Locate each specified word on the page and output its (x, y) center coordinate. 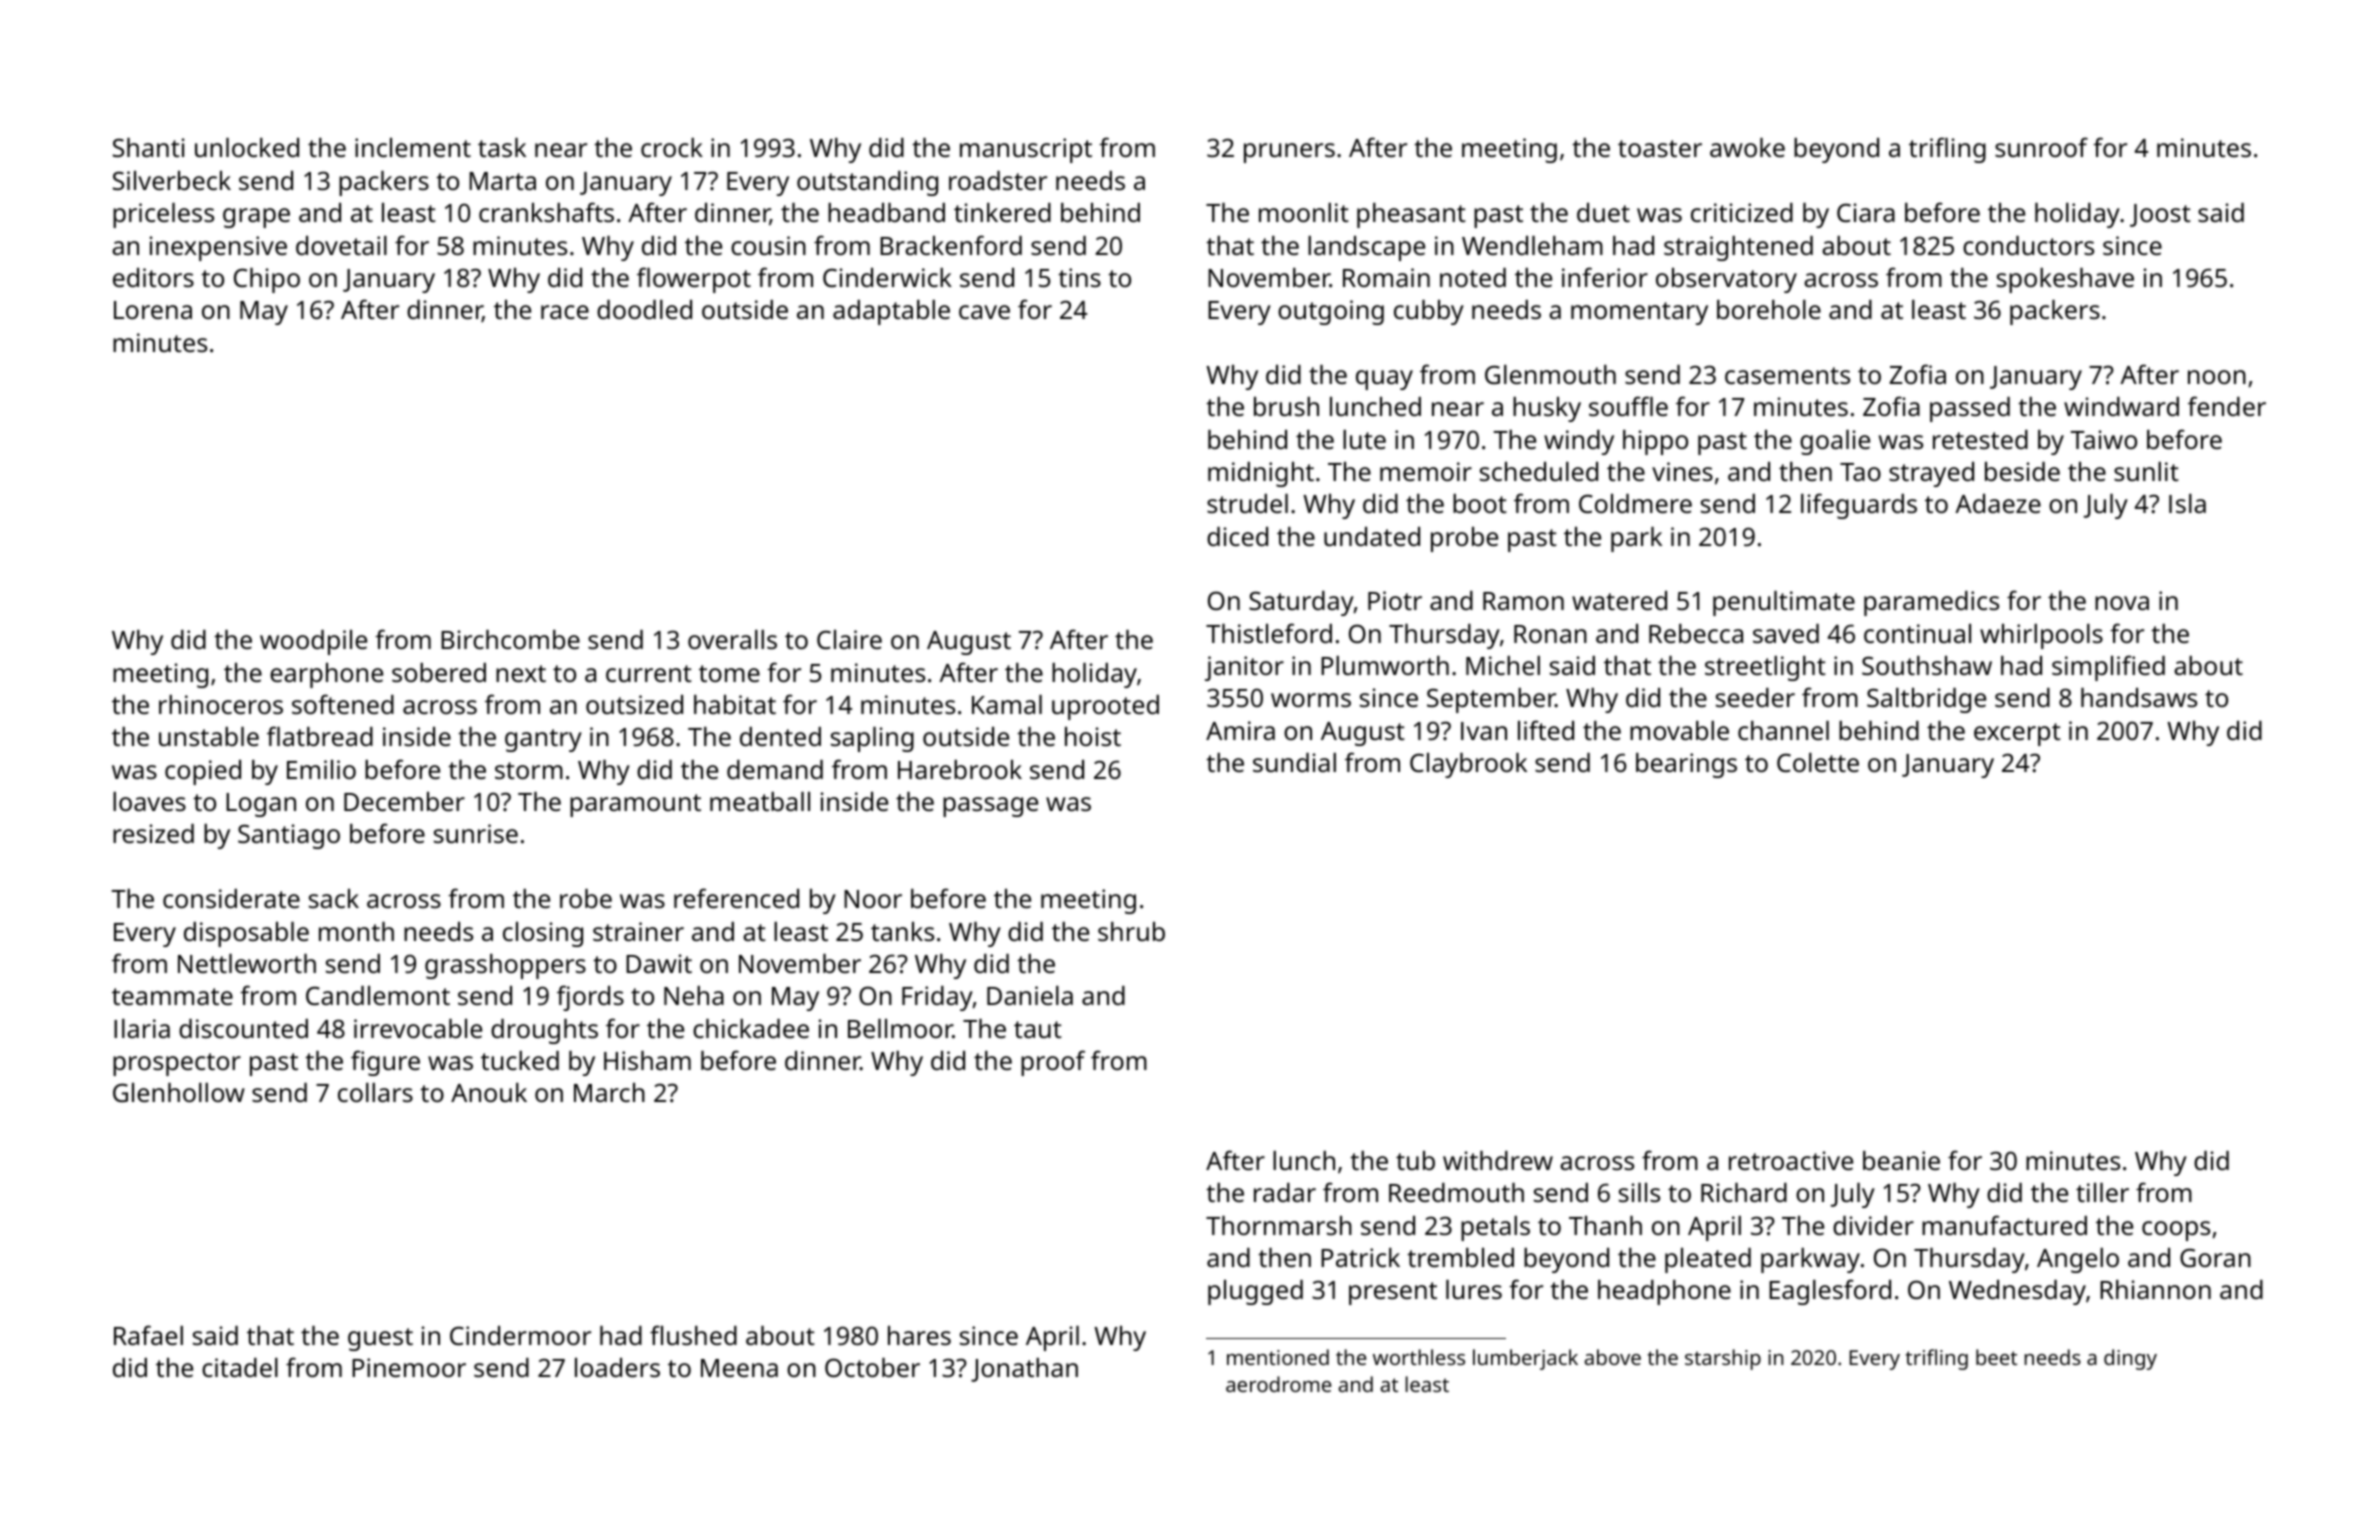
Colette (1818, 762)
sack (334, 898)
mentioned (1278, 1357)
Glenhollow (179, 1092)
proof (1053, 1063)
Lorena (153, 310)
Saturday (1301, 603)
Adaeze (1998, 503)
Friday (937, 998)
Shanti (149, 147)
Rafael (148, 1335)
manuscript (1026, 150)
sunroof (2041, 147)
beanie (1901, 1160)
